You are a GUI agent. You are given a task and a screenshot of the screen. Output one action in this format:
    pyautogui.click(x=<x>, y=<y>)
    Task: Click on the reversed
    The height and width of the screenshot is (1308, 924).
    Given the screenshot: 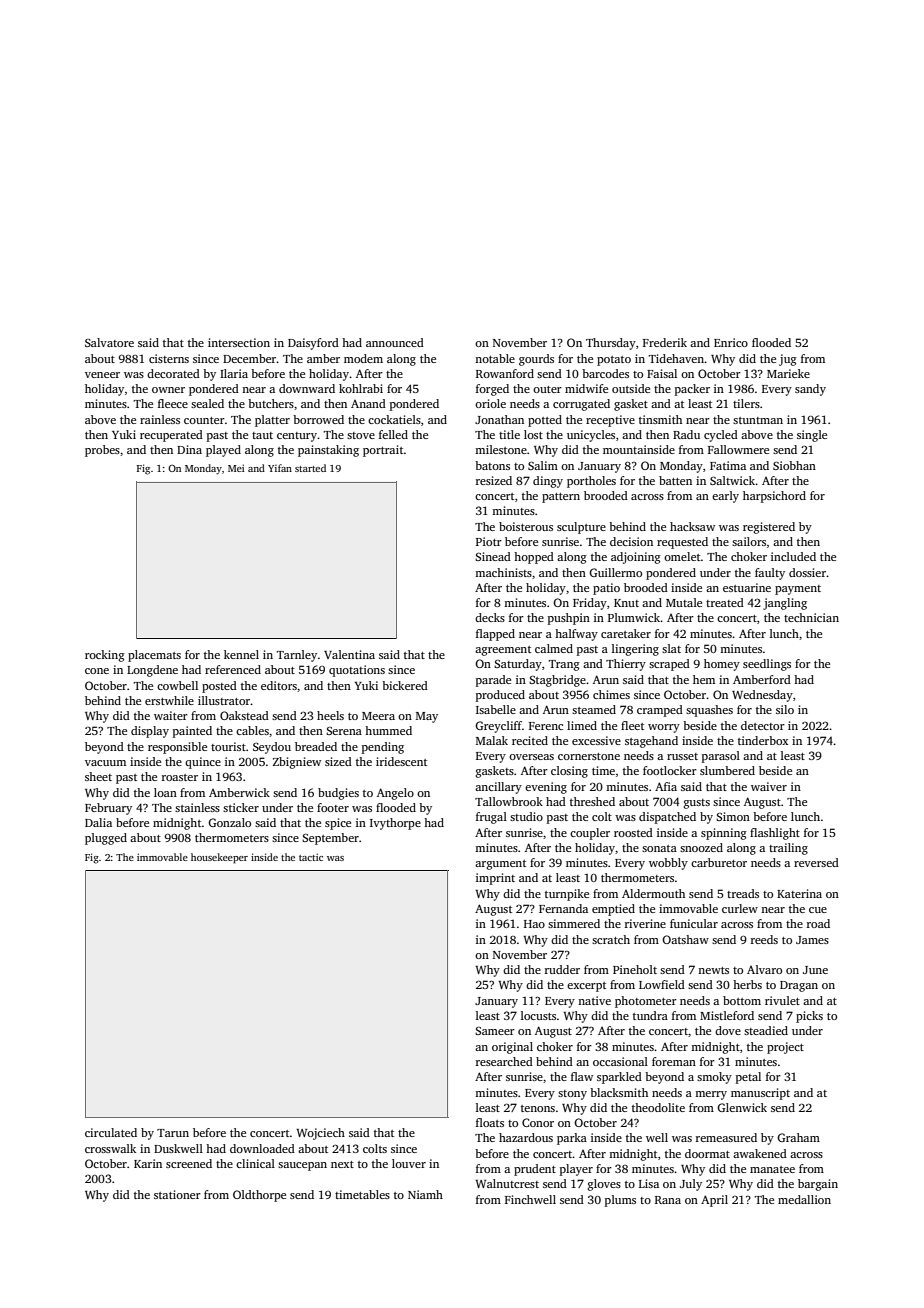 What is the action you would take?
    pyautogui.click(x=816, y=862)
